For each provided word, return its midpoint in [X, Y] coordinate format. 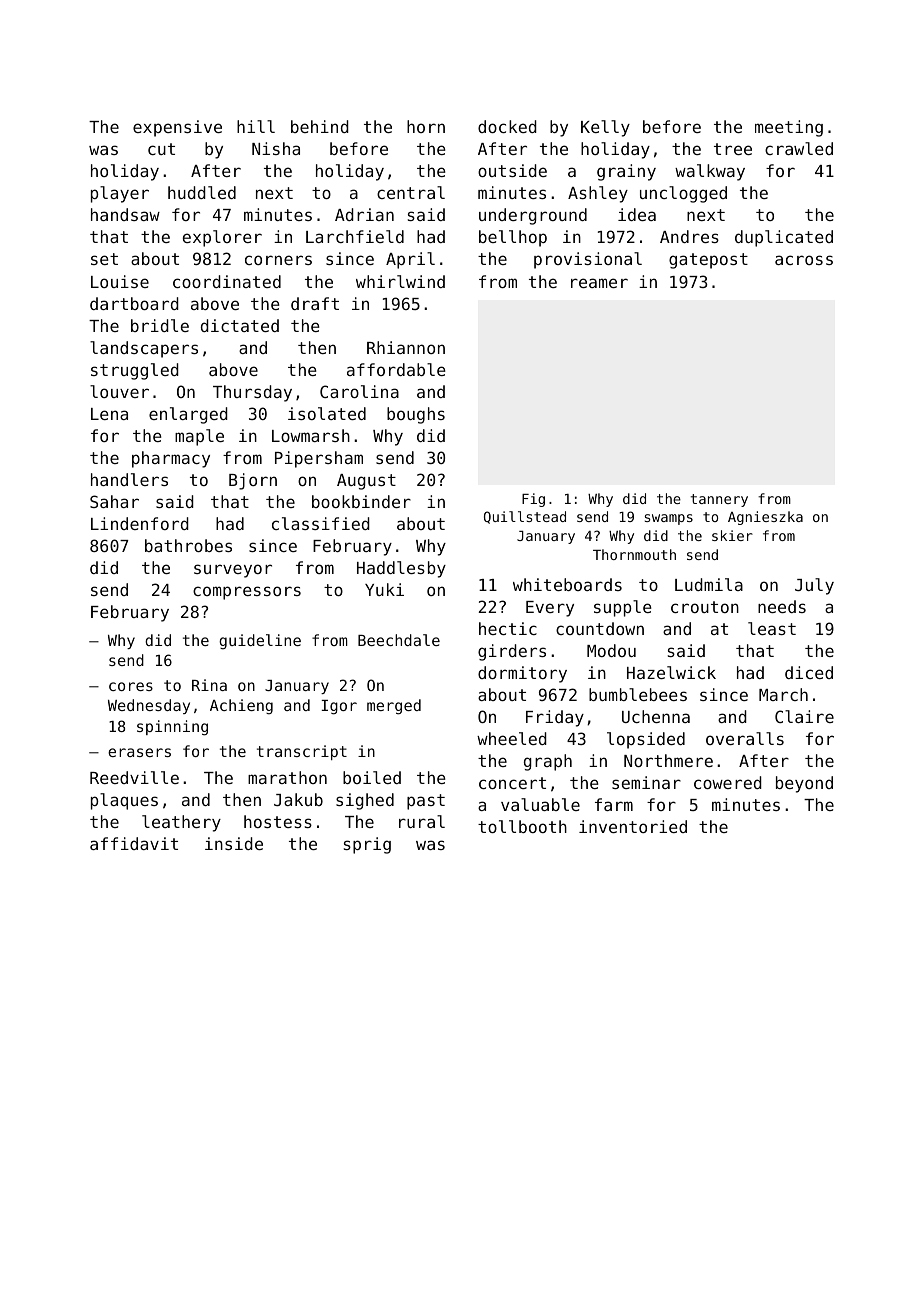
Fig [533, 500]
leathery [181, 823]
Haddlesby [401, 569]
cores [131, 686]
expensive [177, 128]
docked [507, 126]
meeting [789, 128]
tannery [719, 500]
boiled [372, 777]
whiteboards [567, 584]
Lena [109, 414]
